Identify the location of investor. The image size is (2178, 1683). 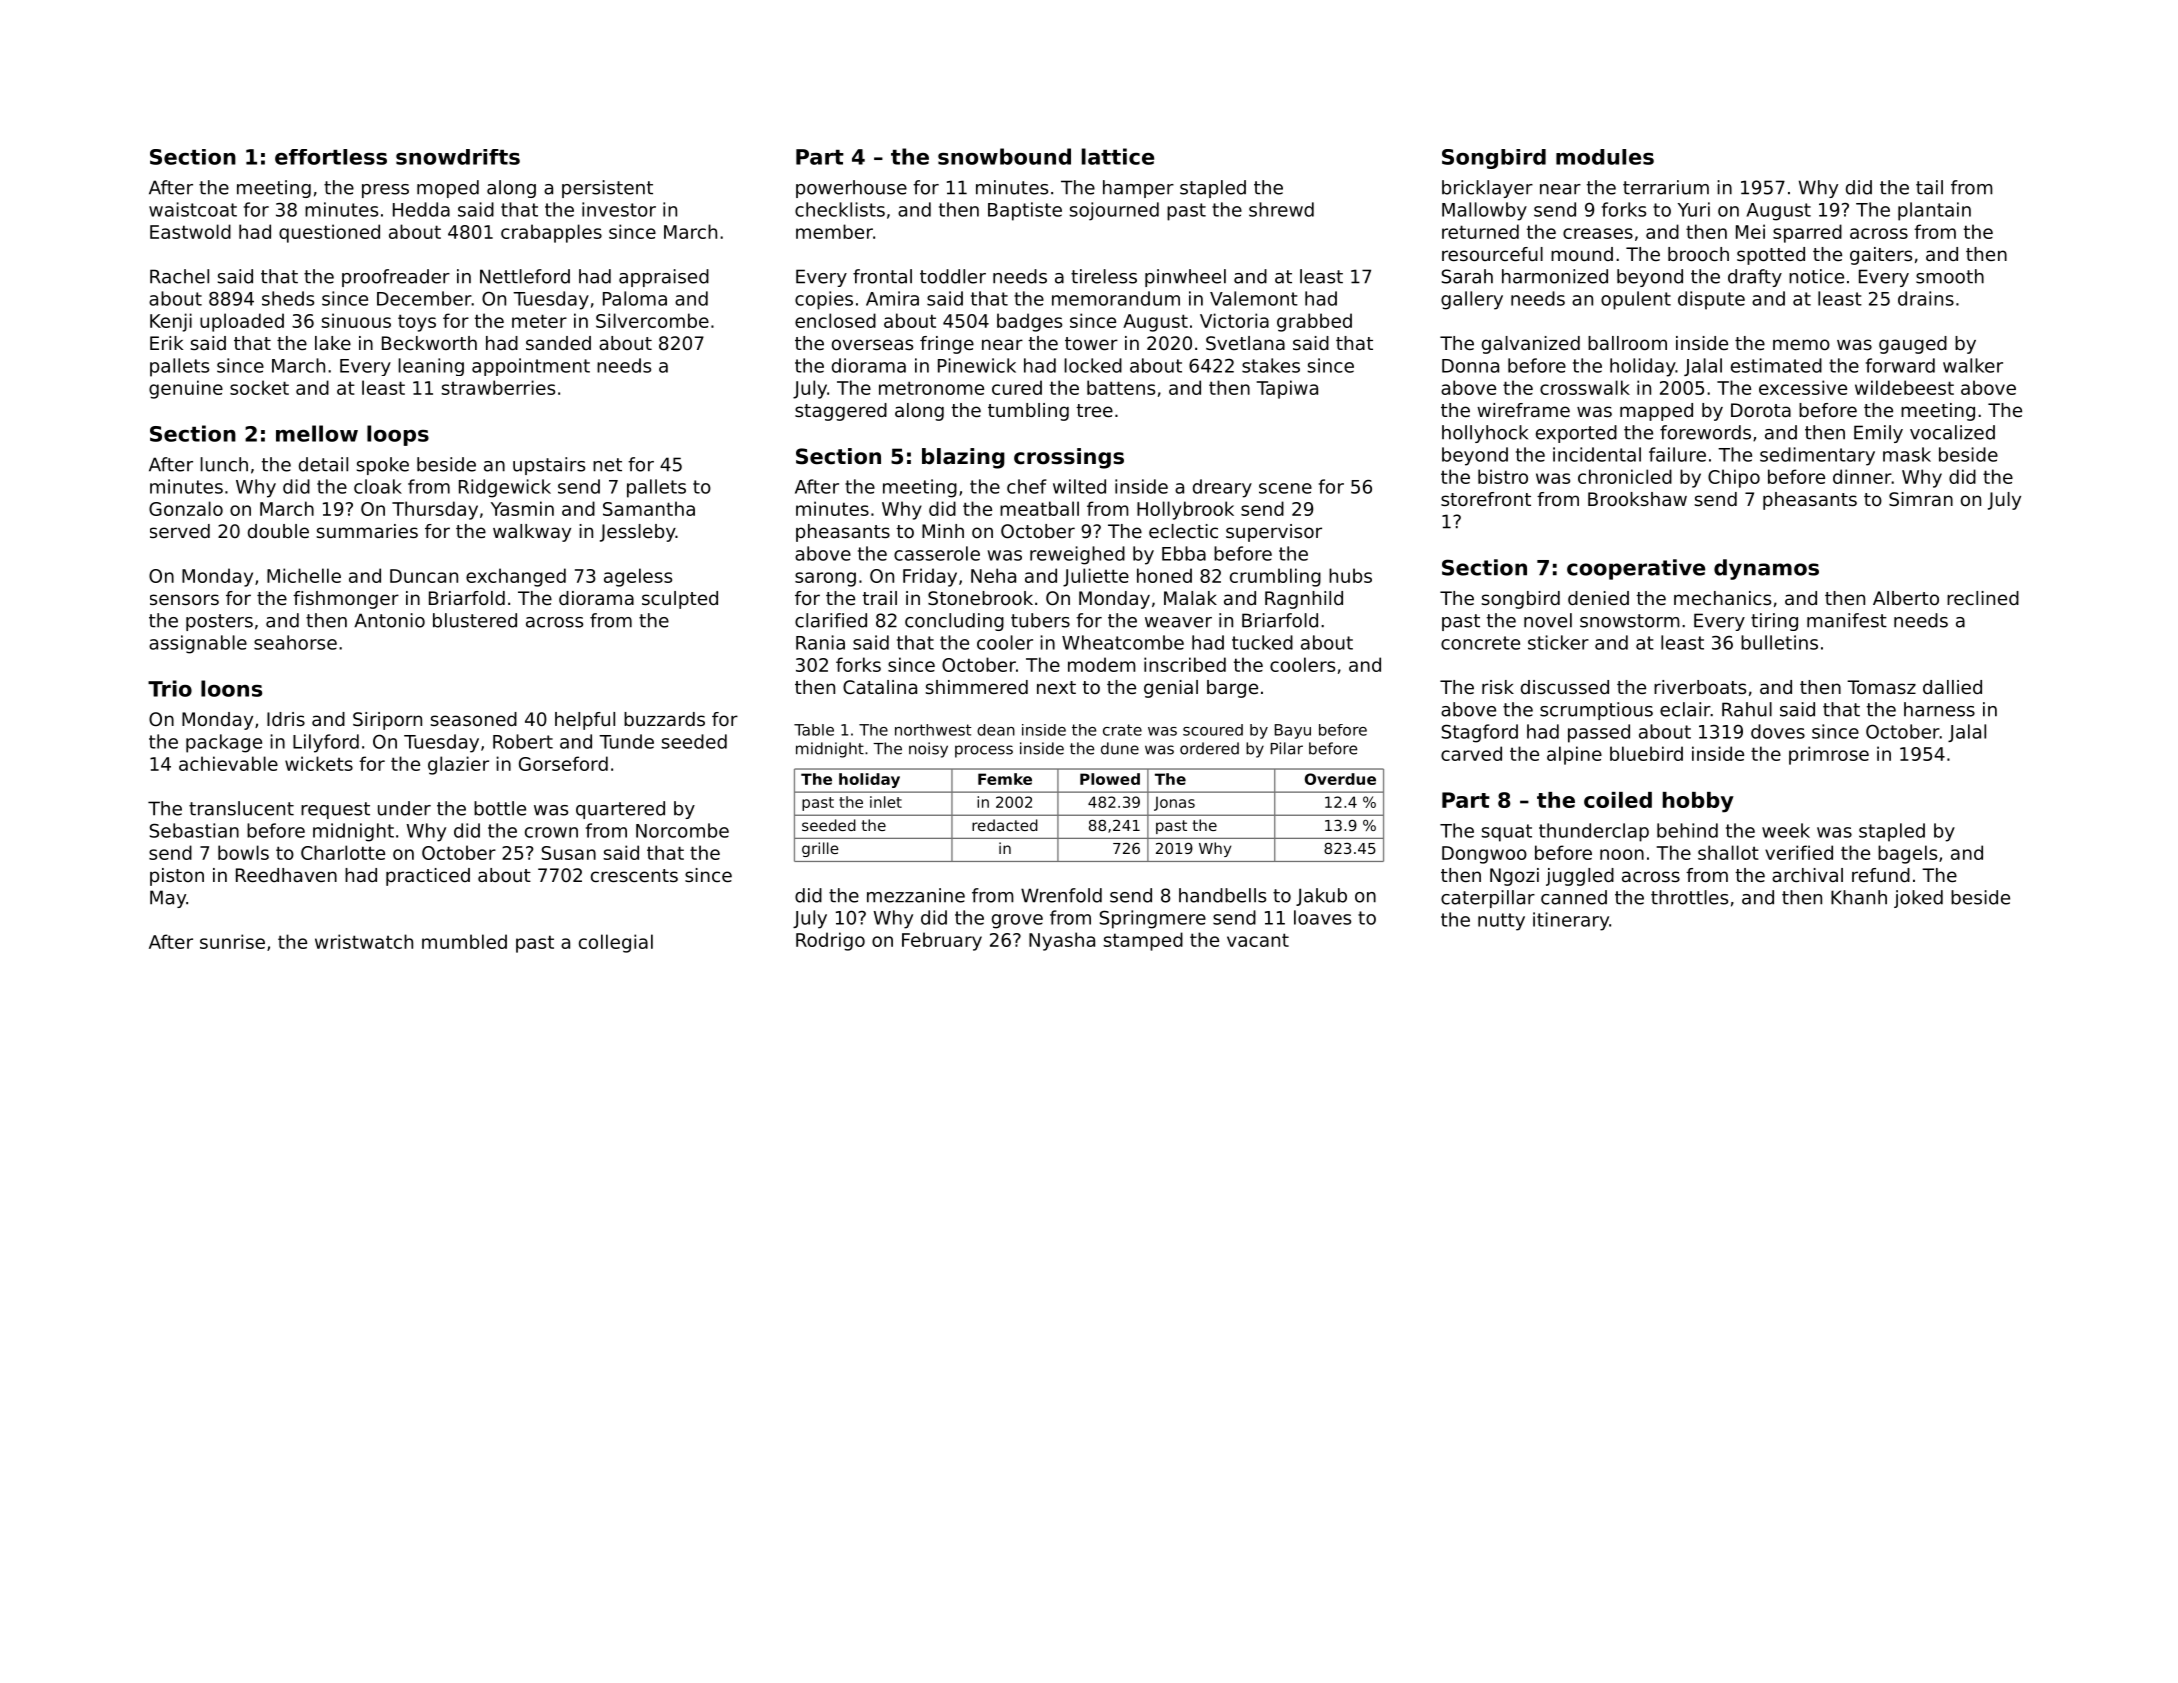
(619, 209).
